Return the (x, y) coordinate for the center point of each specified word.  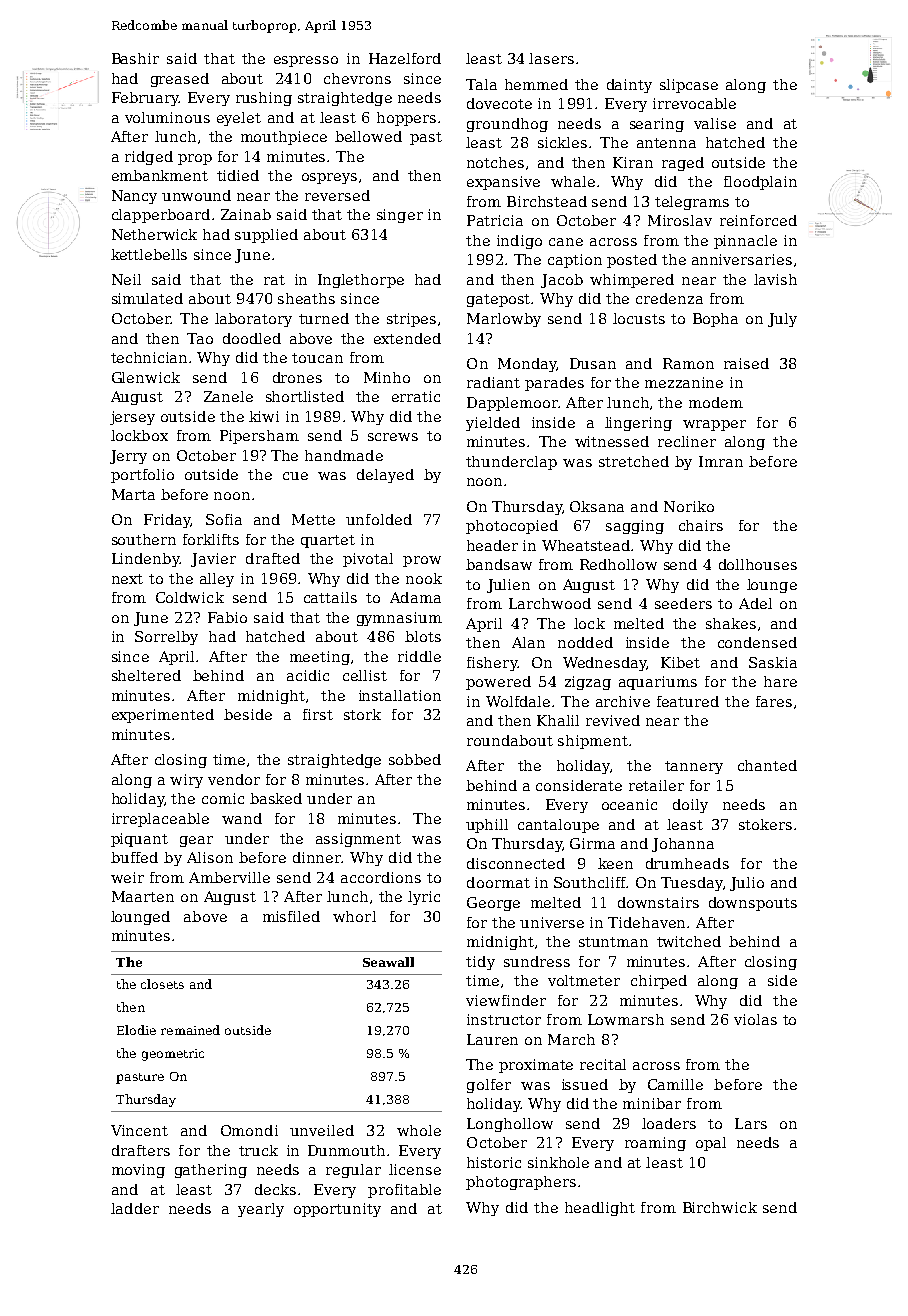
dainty (629, 86)
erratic (416, 396)
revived (613, 720)
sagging (635, 527)
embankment (160, 175)
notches (495, 162)
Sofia (224, 519)
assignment (358, 840)
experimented (163, 716)
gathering (211, 1171)
